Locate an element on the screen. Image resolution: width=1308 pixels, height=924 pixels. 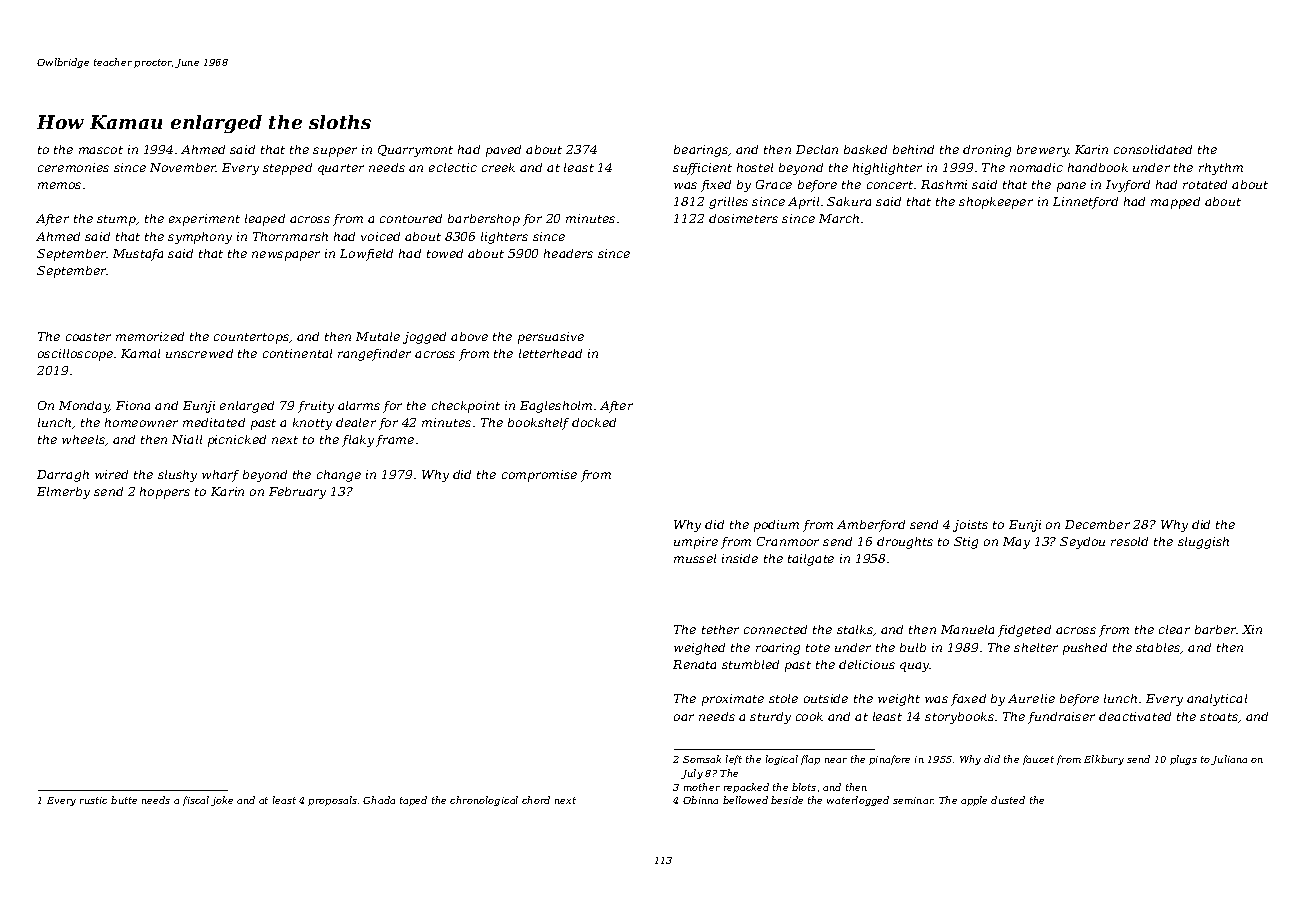
oscilloscope is located at coordinates (75, 355).
